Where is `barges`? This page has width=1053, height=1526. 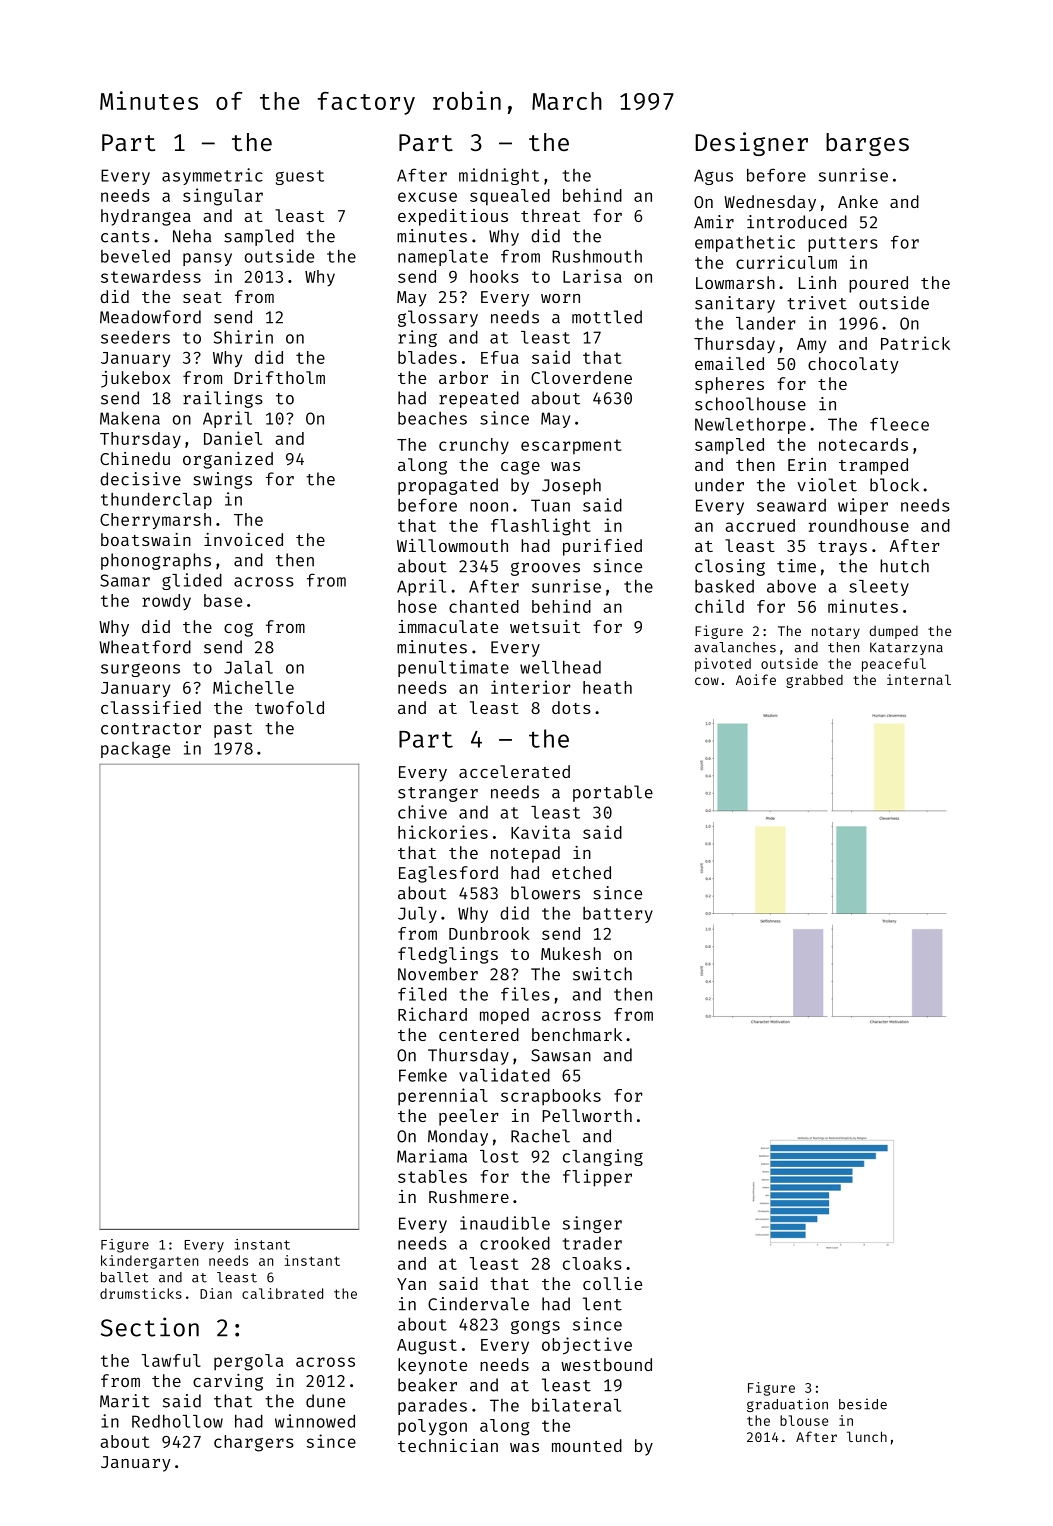
barges is located at coordinates (867, 144).
